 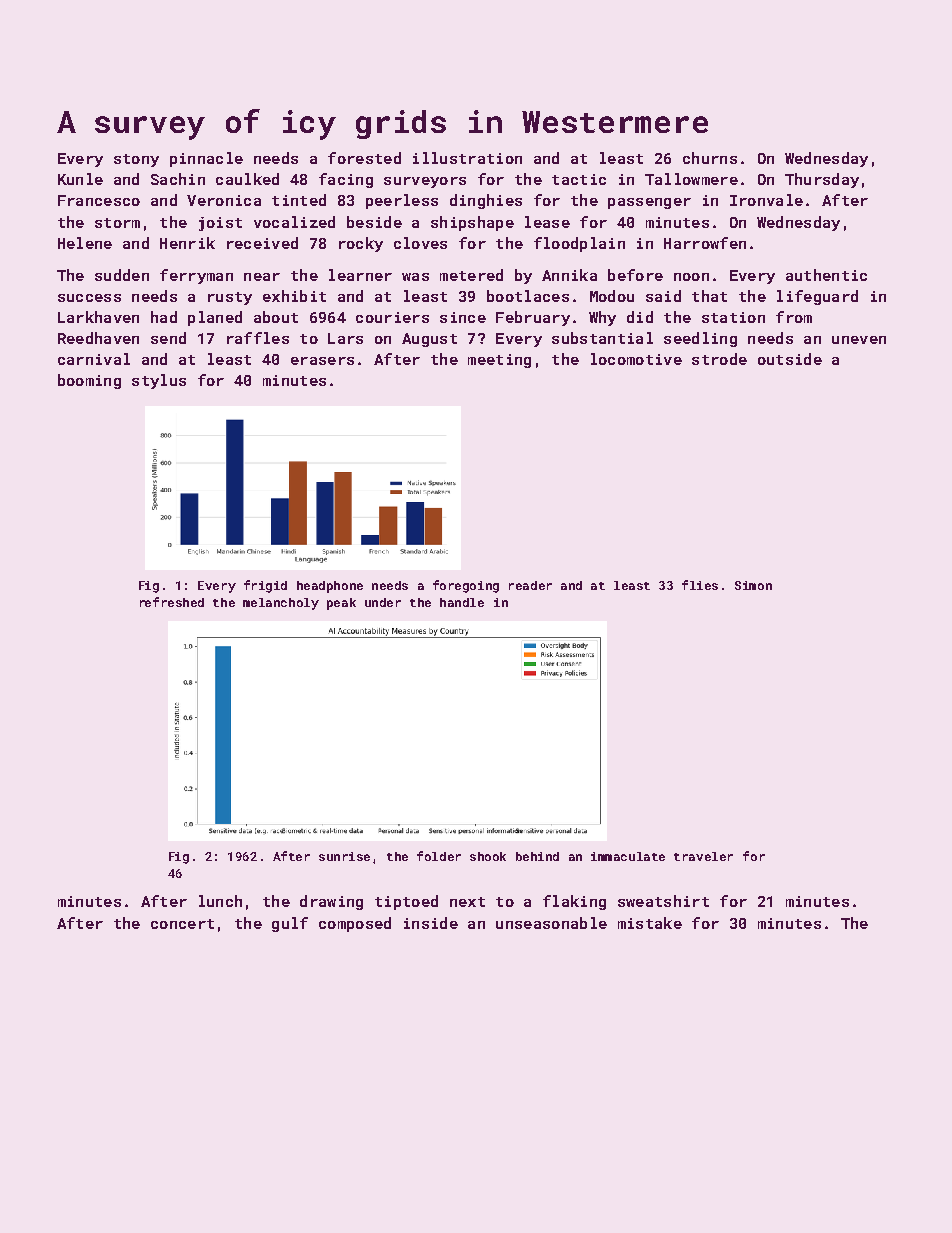 What do you see at coordinates (281, 604) in the document?
I see `melancholy` at bounding box center [281, 604].
